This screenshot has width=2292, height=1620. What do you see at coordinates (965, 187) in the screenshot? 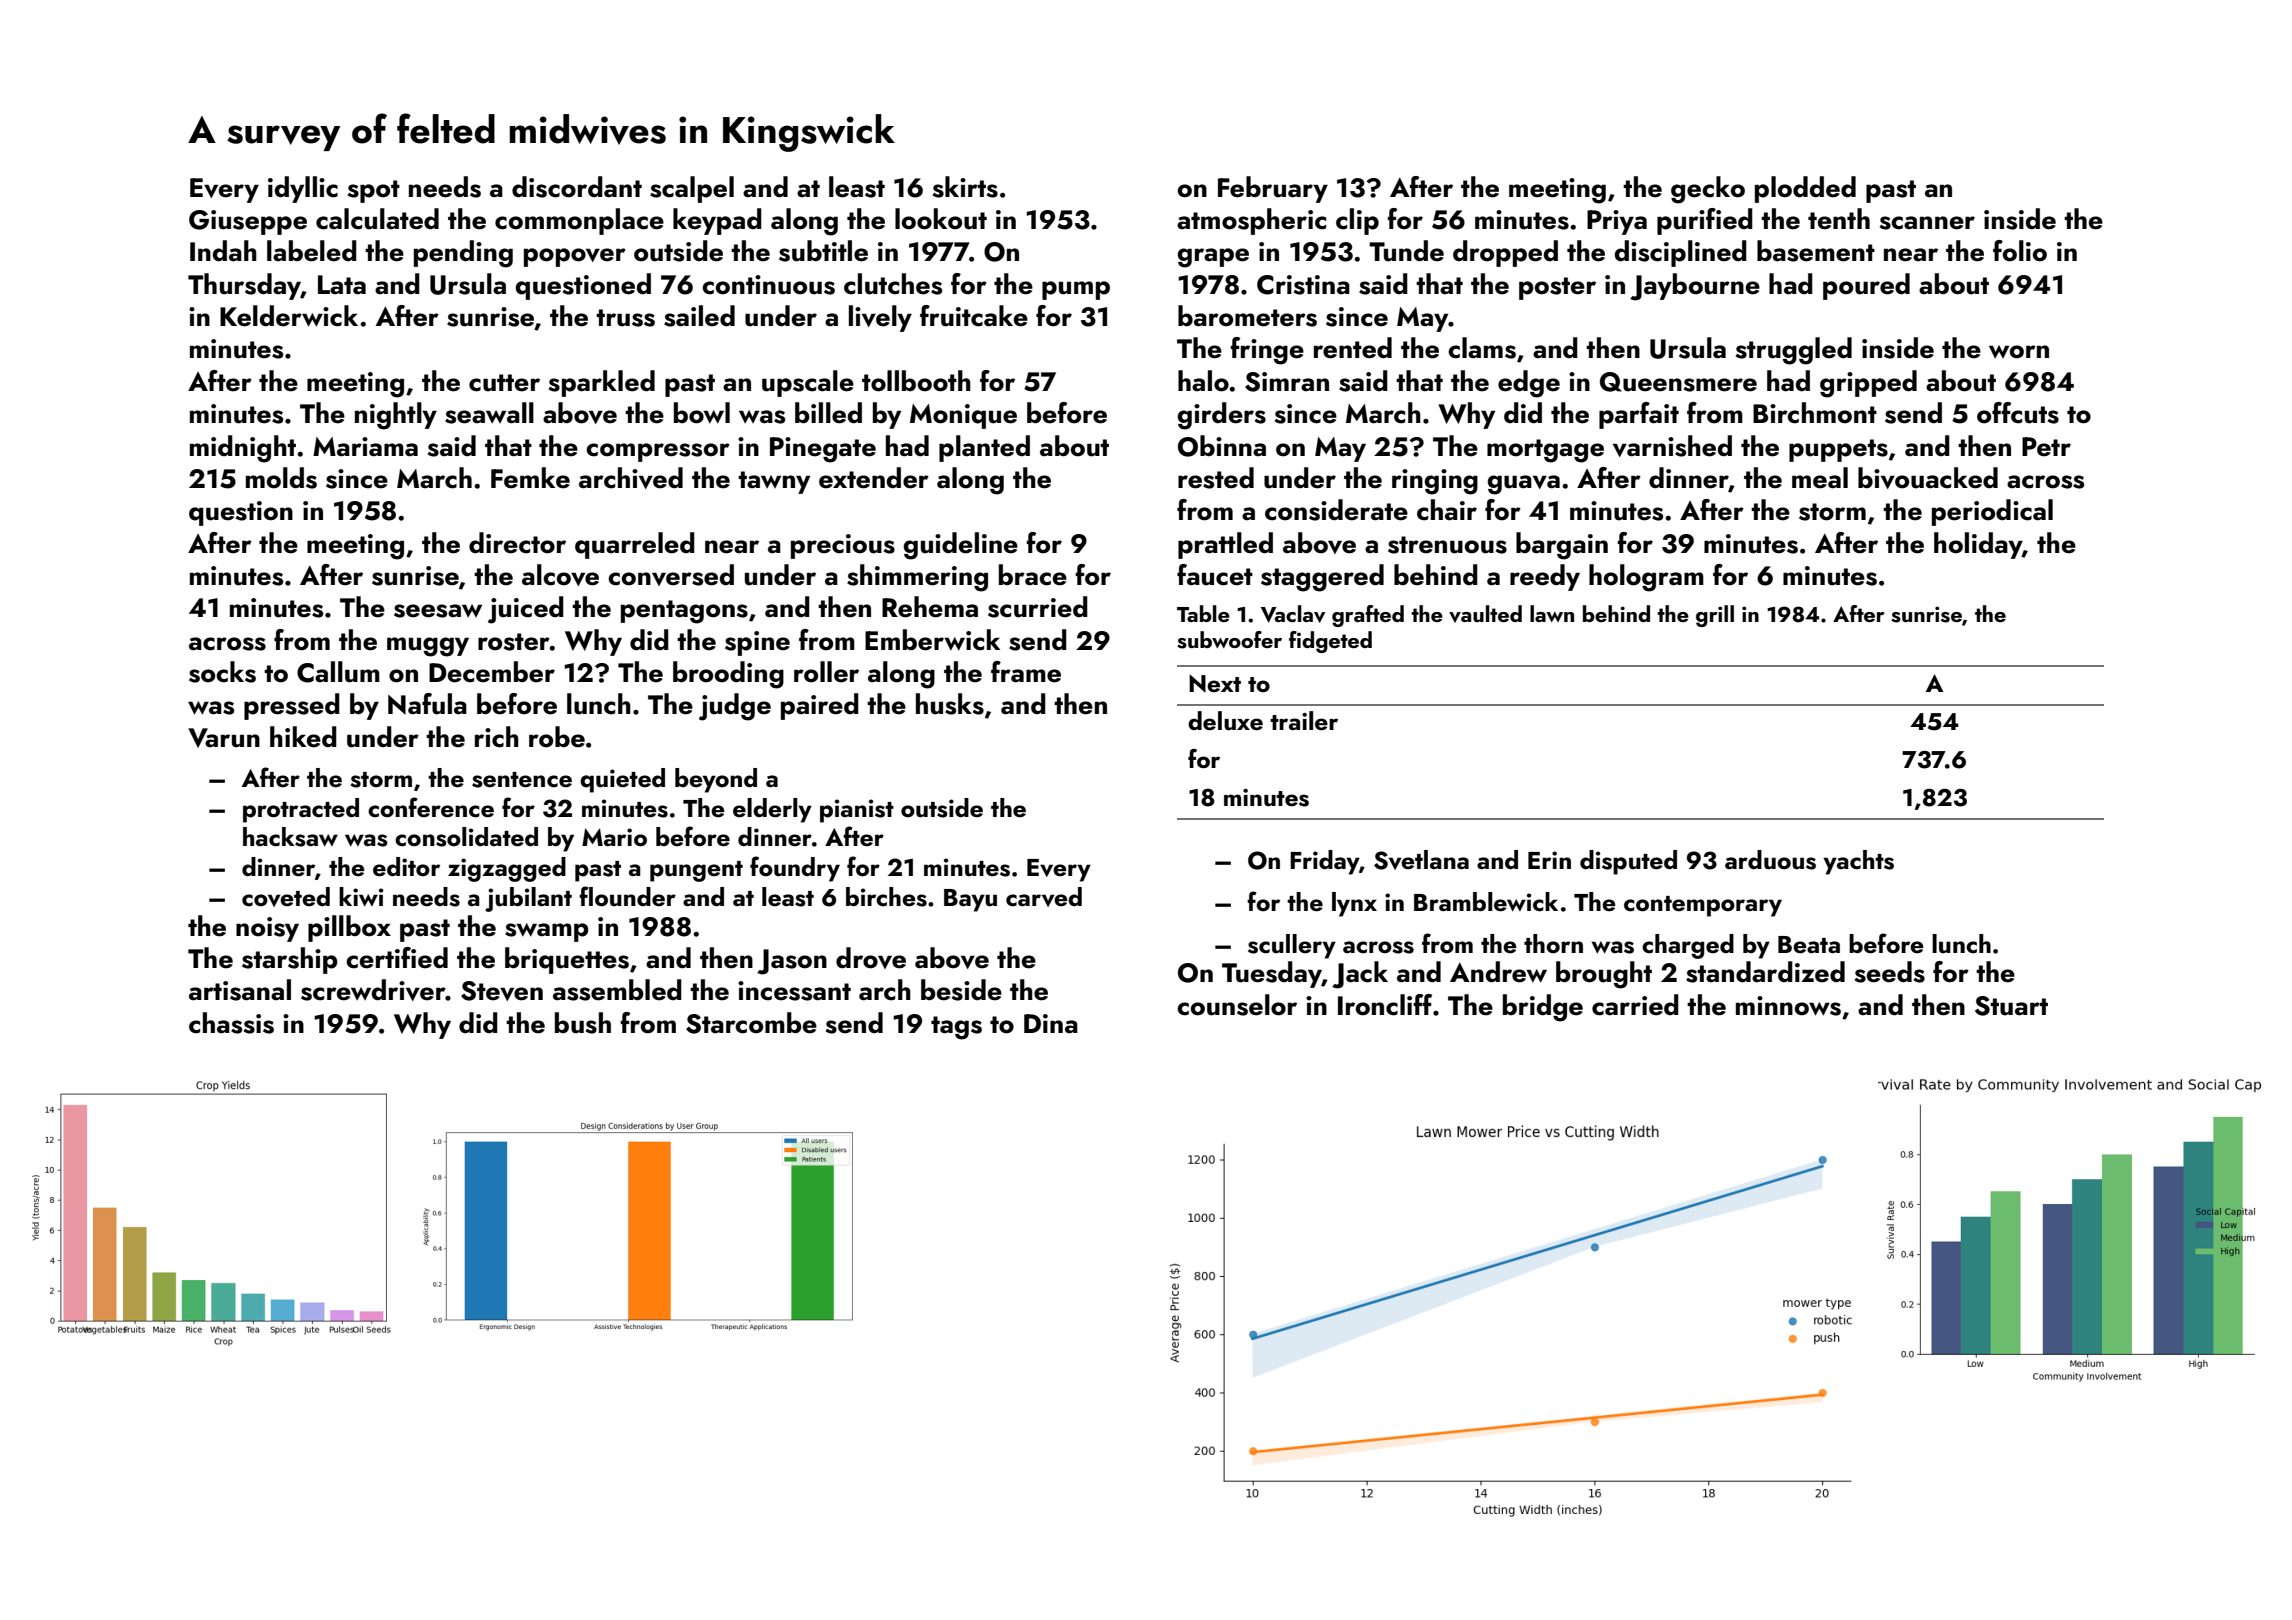
I see `skirts` at bounding box center [965, 187].
